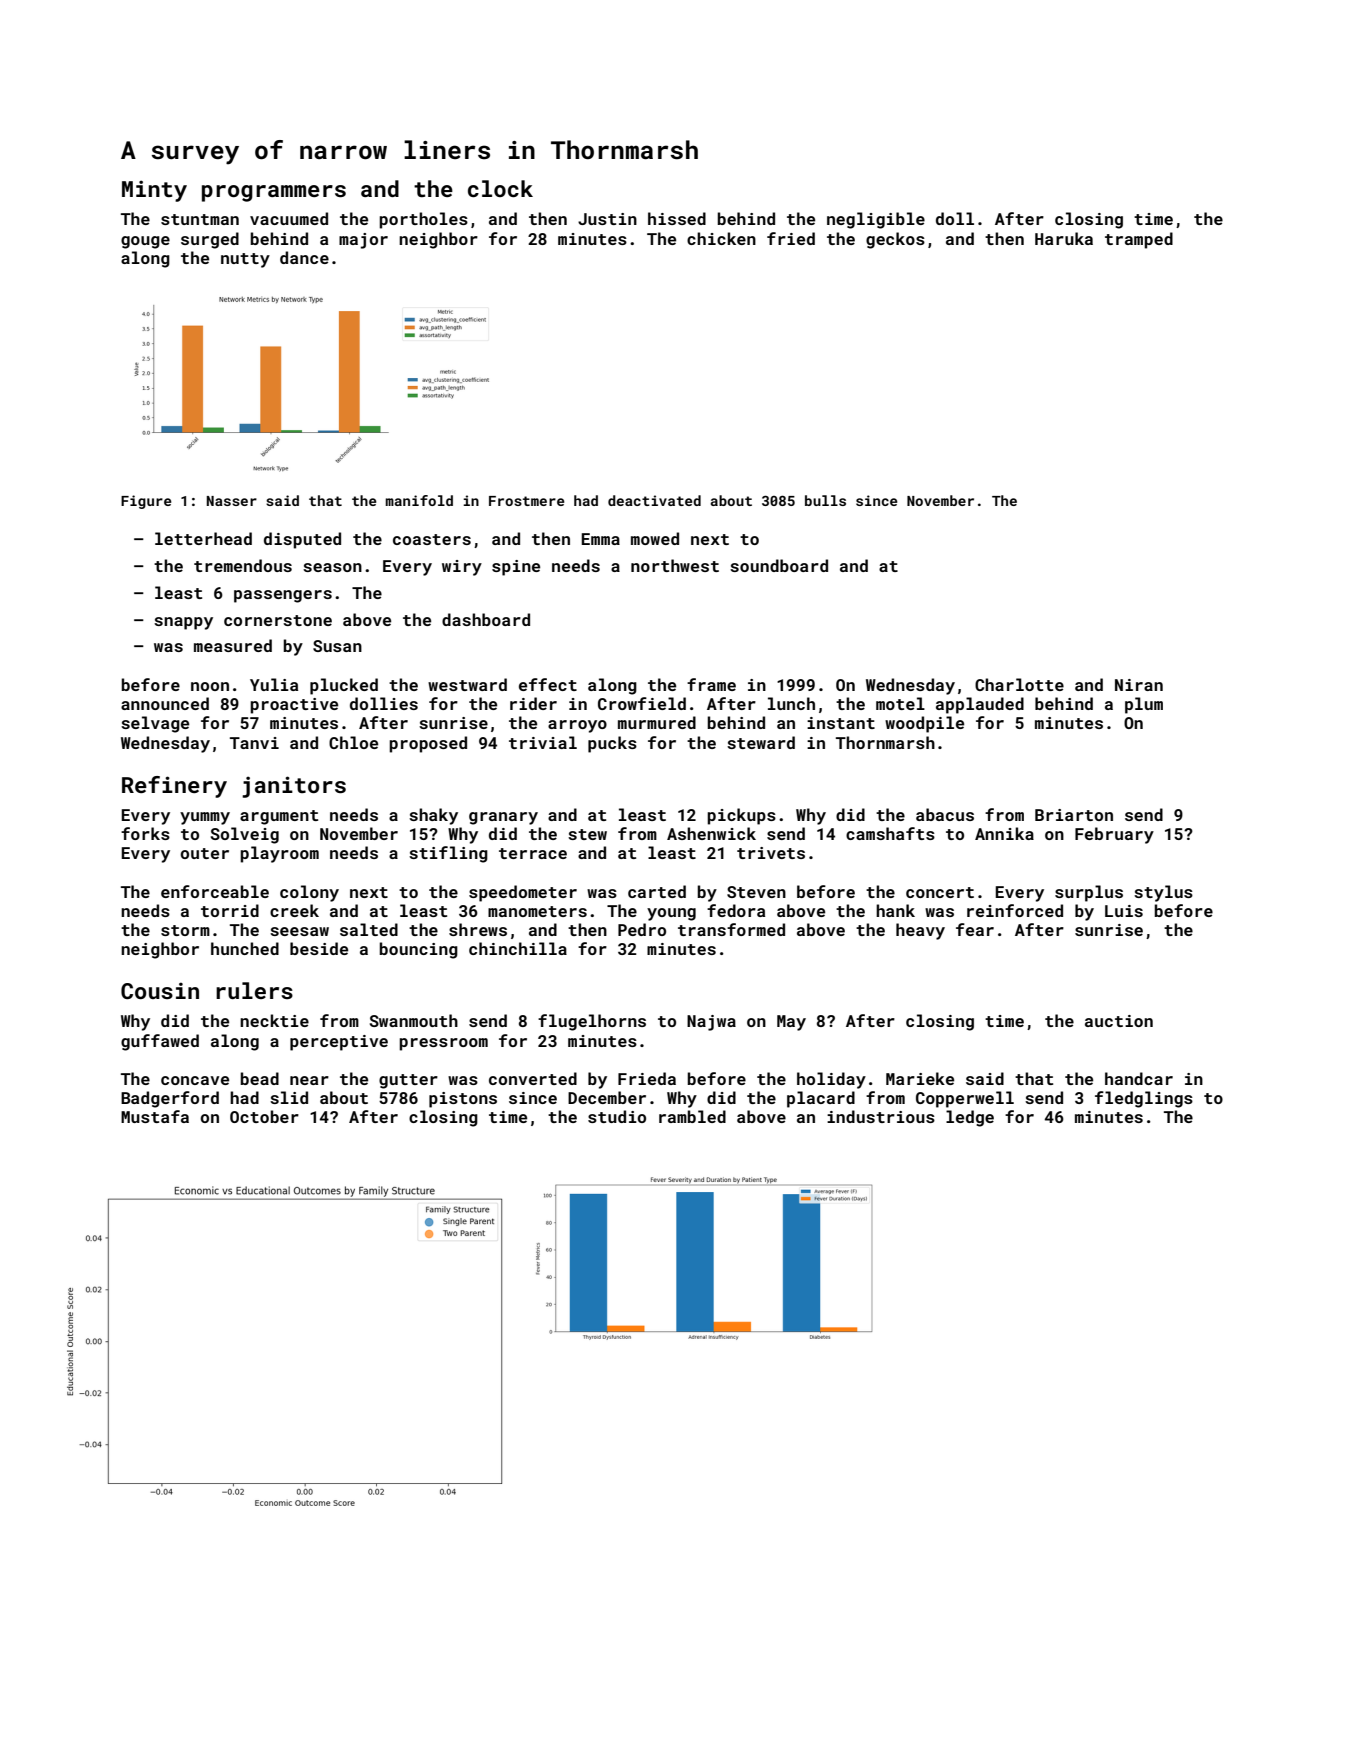 Image resolution: width=1351 pixels, height=1749 pixels. What do you see at coordinates (363, 241) in the screenshot?
I see `major` at bounding box center [363, 241].
